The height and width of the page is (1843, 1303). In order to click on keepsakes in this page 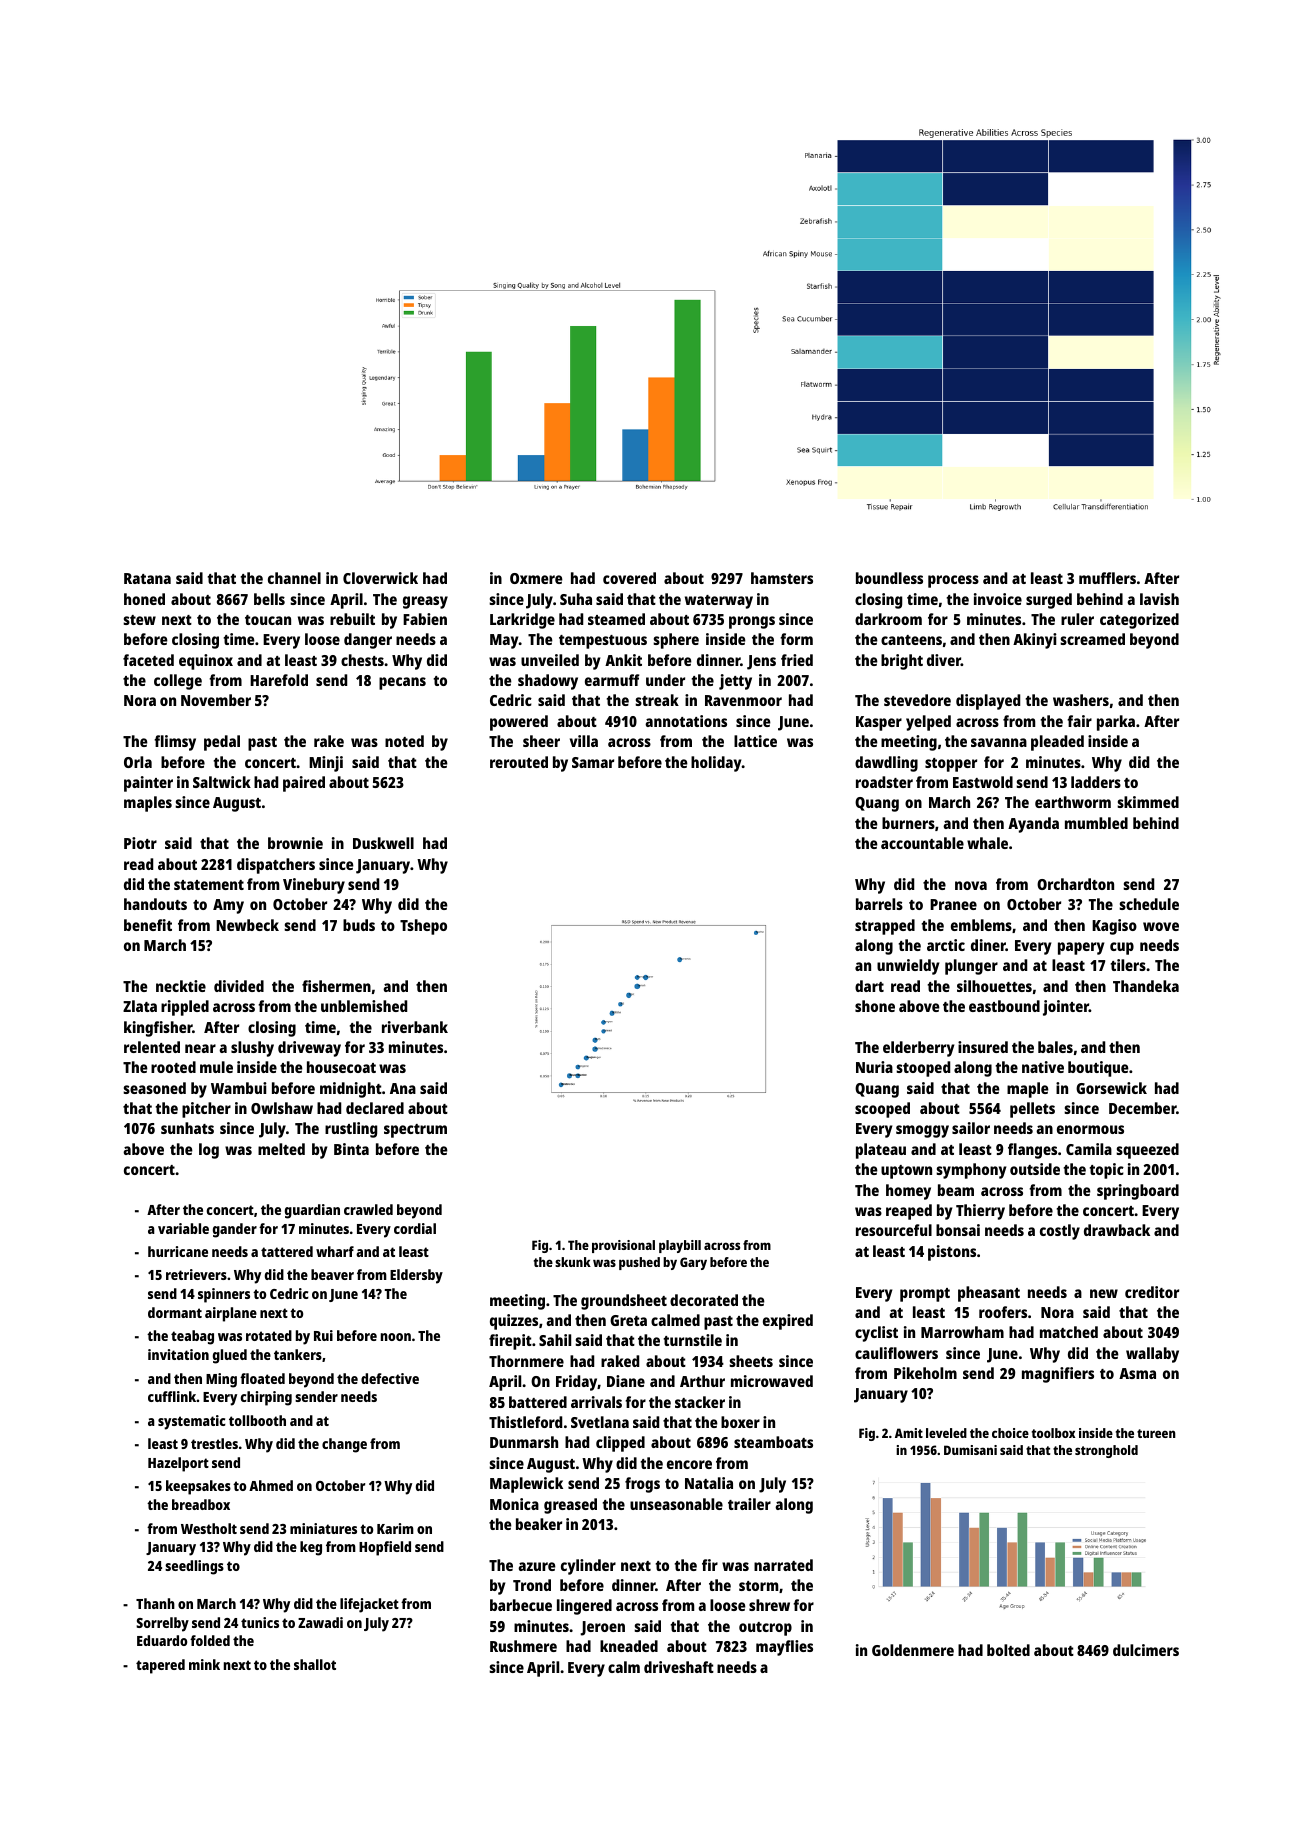, I will do `click(198, 1487)`.
